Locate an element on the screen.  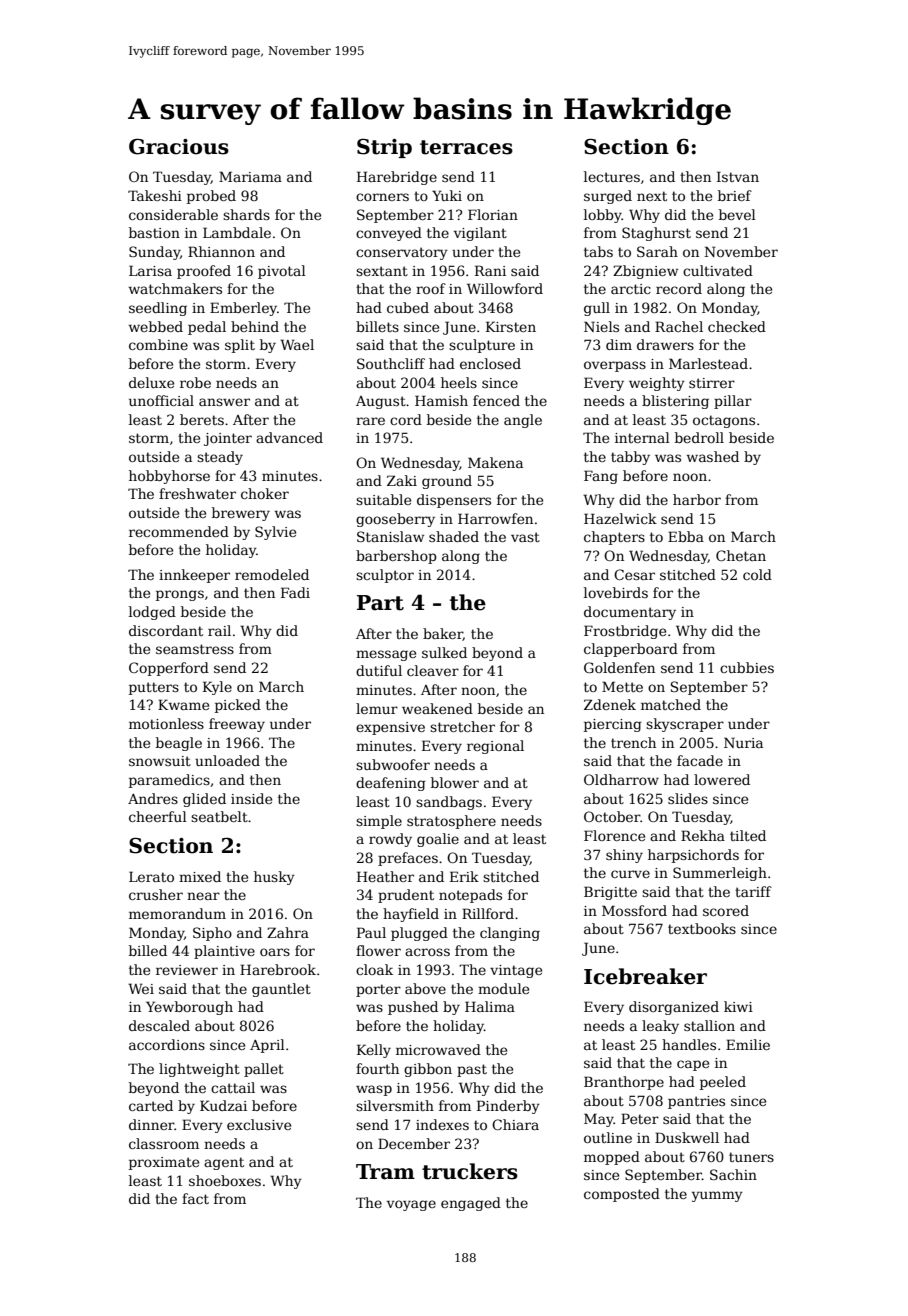
Marlestead is located at coordinates (708, 363).
